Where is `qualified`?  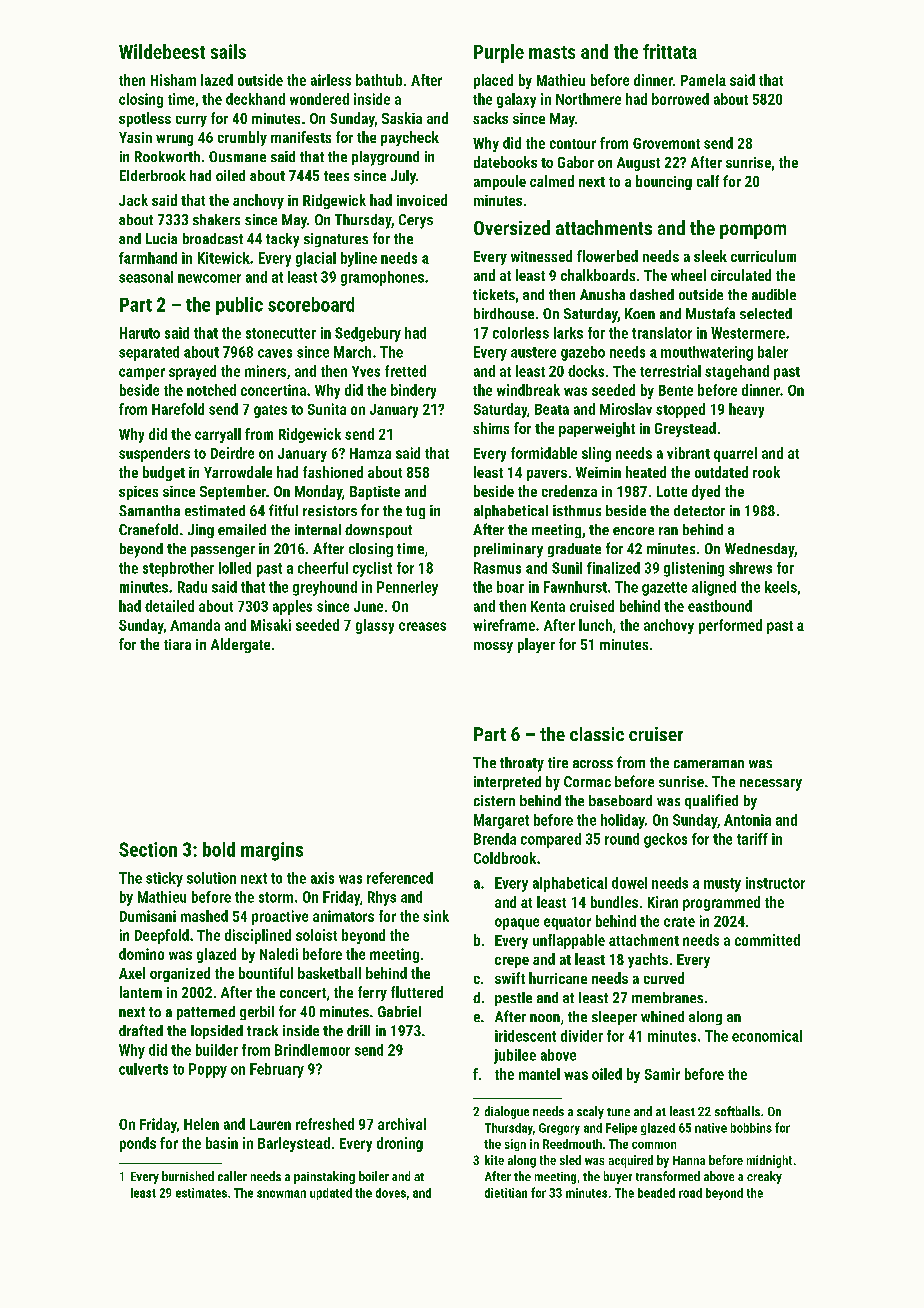
qualified is located at coordinates (711, 801).
